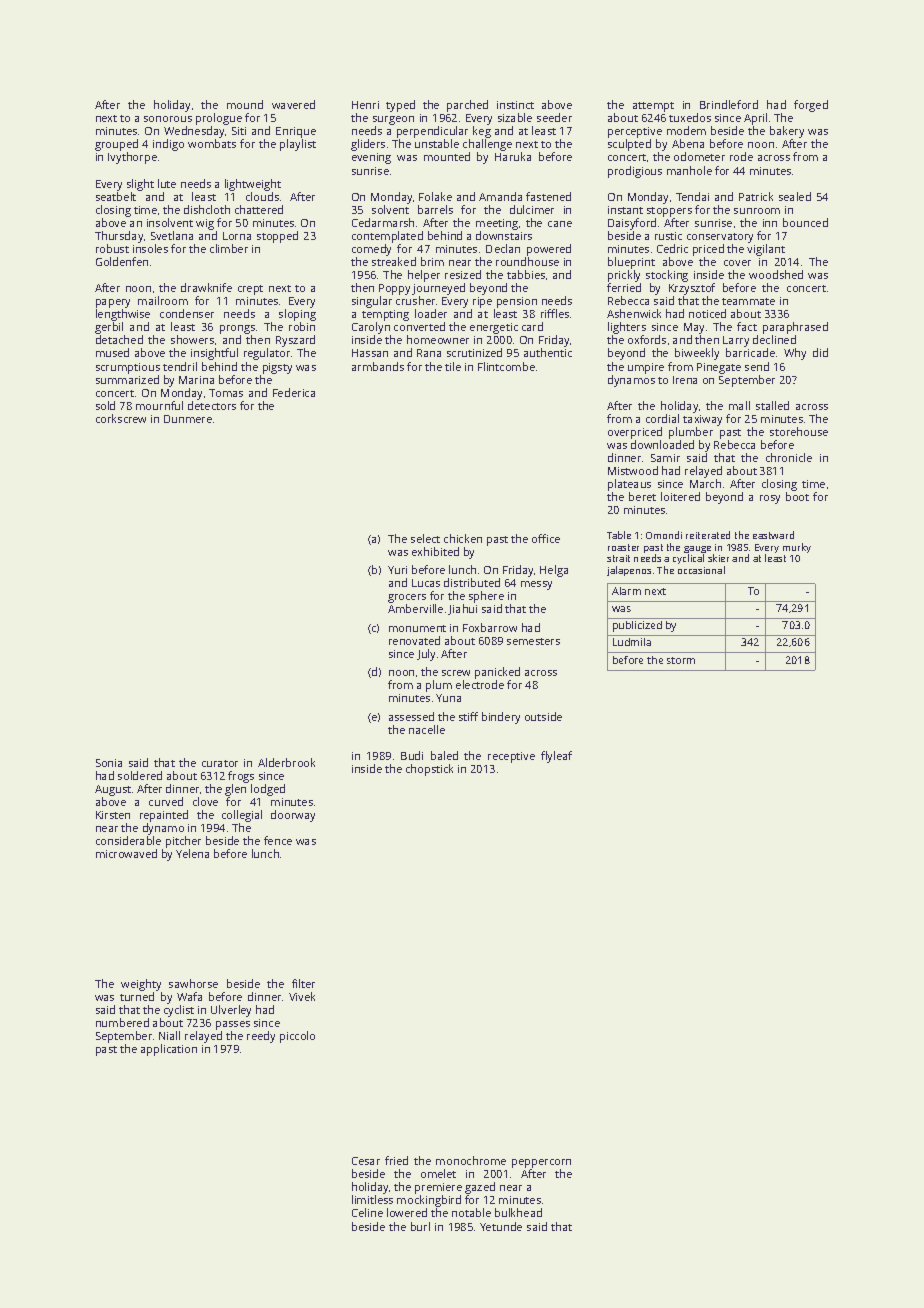 The image size is (924, 1308). I want to click on storm, so click(681, 660).
